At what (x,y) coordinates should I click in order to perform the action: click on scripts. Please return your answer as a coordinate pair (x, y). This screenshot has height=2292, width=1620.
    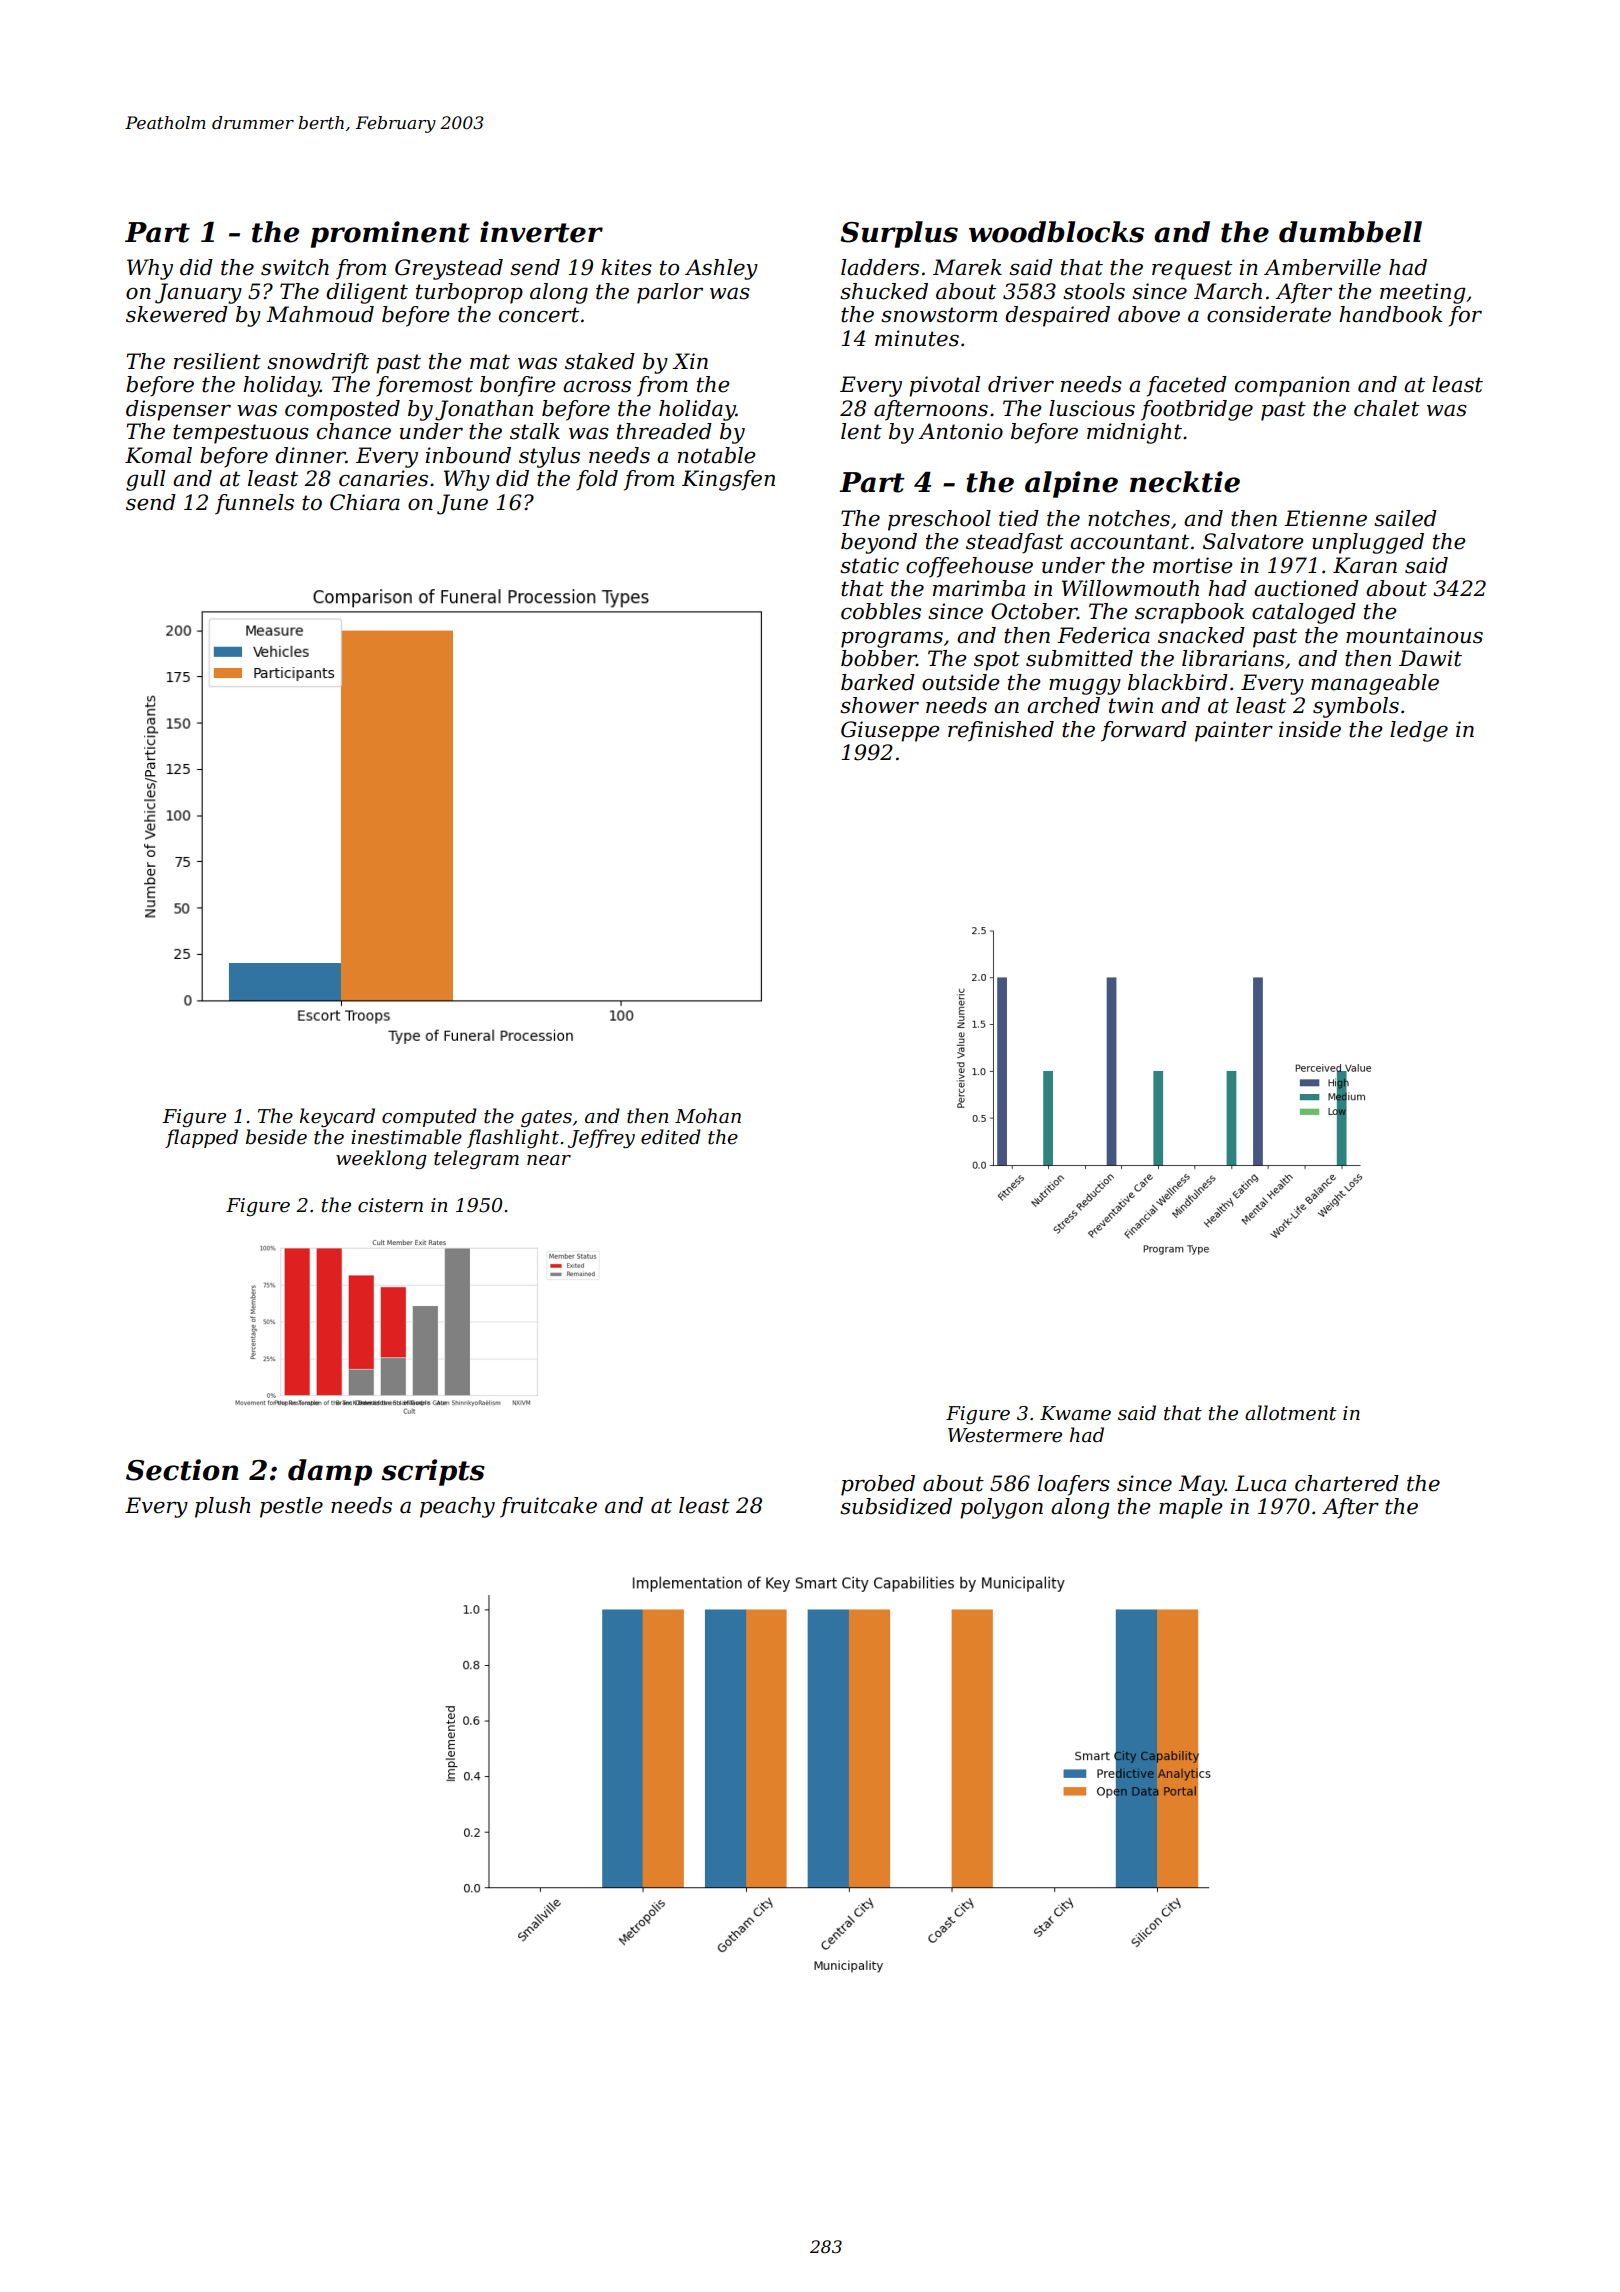
    Looking at the image, I should click on (433, 1472).
